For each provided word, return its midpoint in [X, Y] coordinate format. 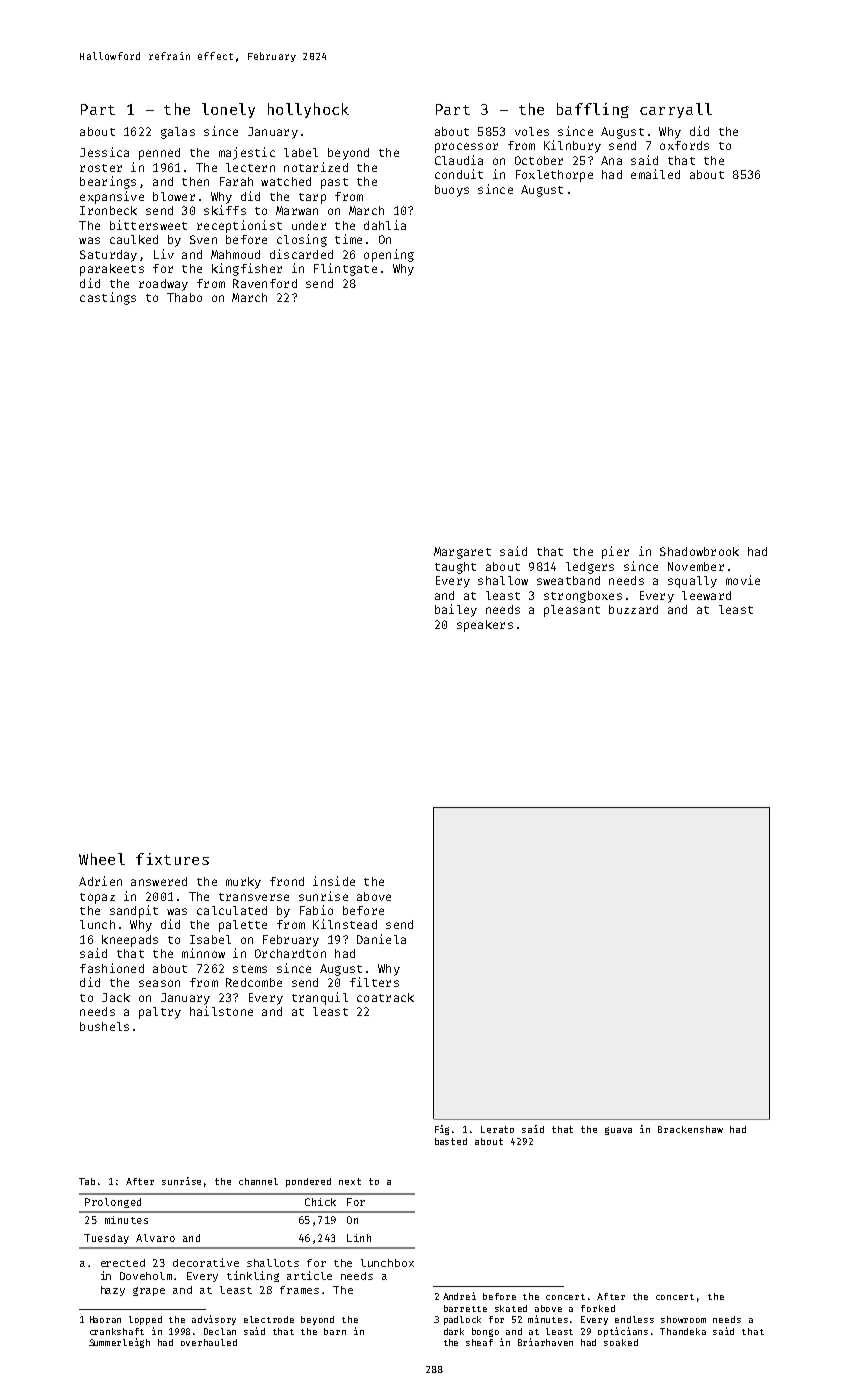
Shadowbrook [699, 551]
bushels [104, 1026]
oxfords [684, 145]
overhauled [209, 1342]
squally [692, 582]
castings [108, 298]
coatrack [385, 997]
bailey [456, 610]
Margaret [462, 553]
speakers [485, 626]
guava [618, 1131]
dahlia [385, 225]
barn [335, 1331]
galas [178, 133]
